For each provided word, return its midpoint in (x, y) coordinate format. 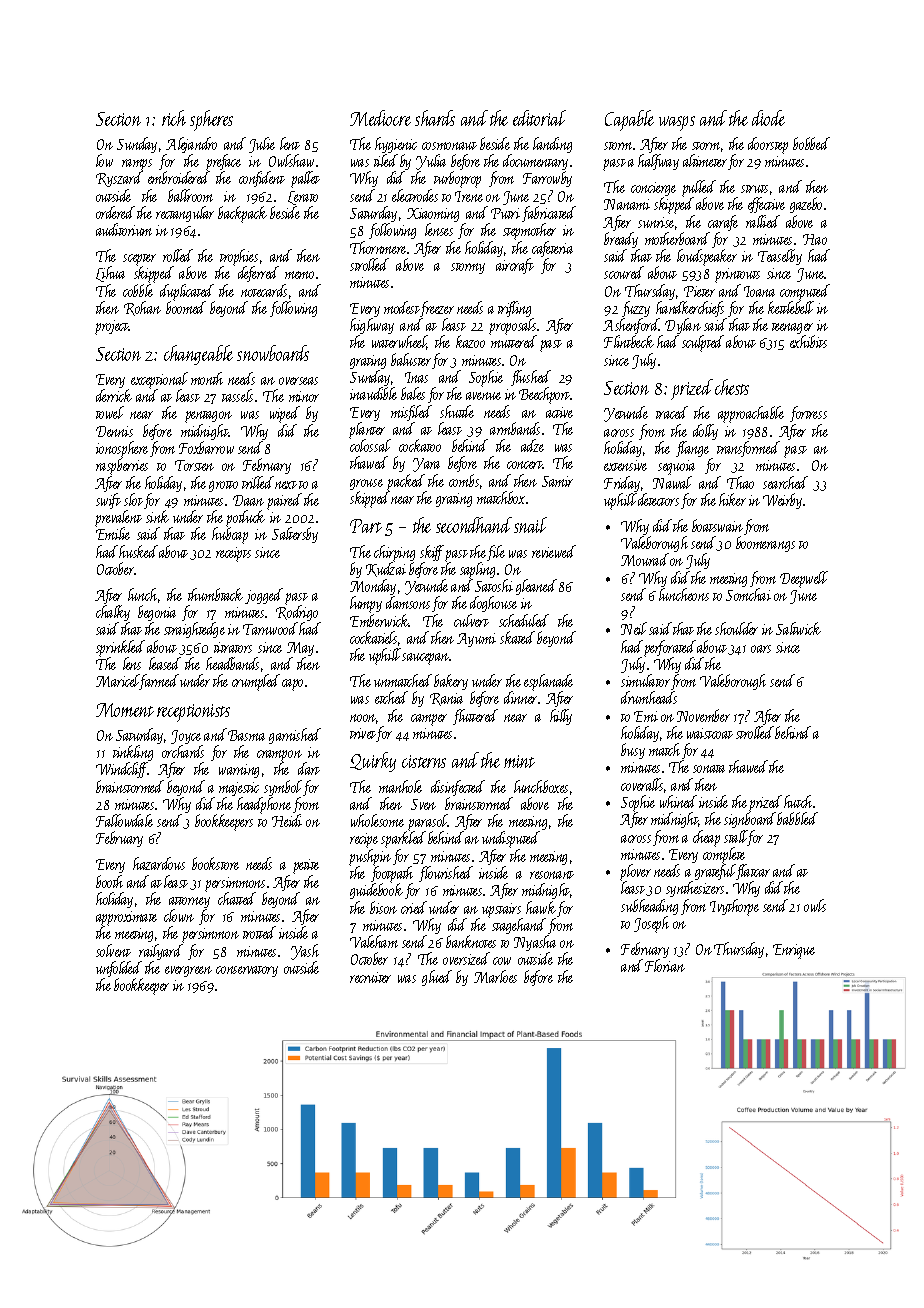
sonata (709, 769)
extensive (625, 465)
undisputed (510, 840)
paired (284, 501)
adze (532, 445)
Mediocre (380, 118)
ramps (137, 165)
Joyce (186, 737)
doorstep (768, 145)
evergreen (188, 971)
